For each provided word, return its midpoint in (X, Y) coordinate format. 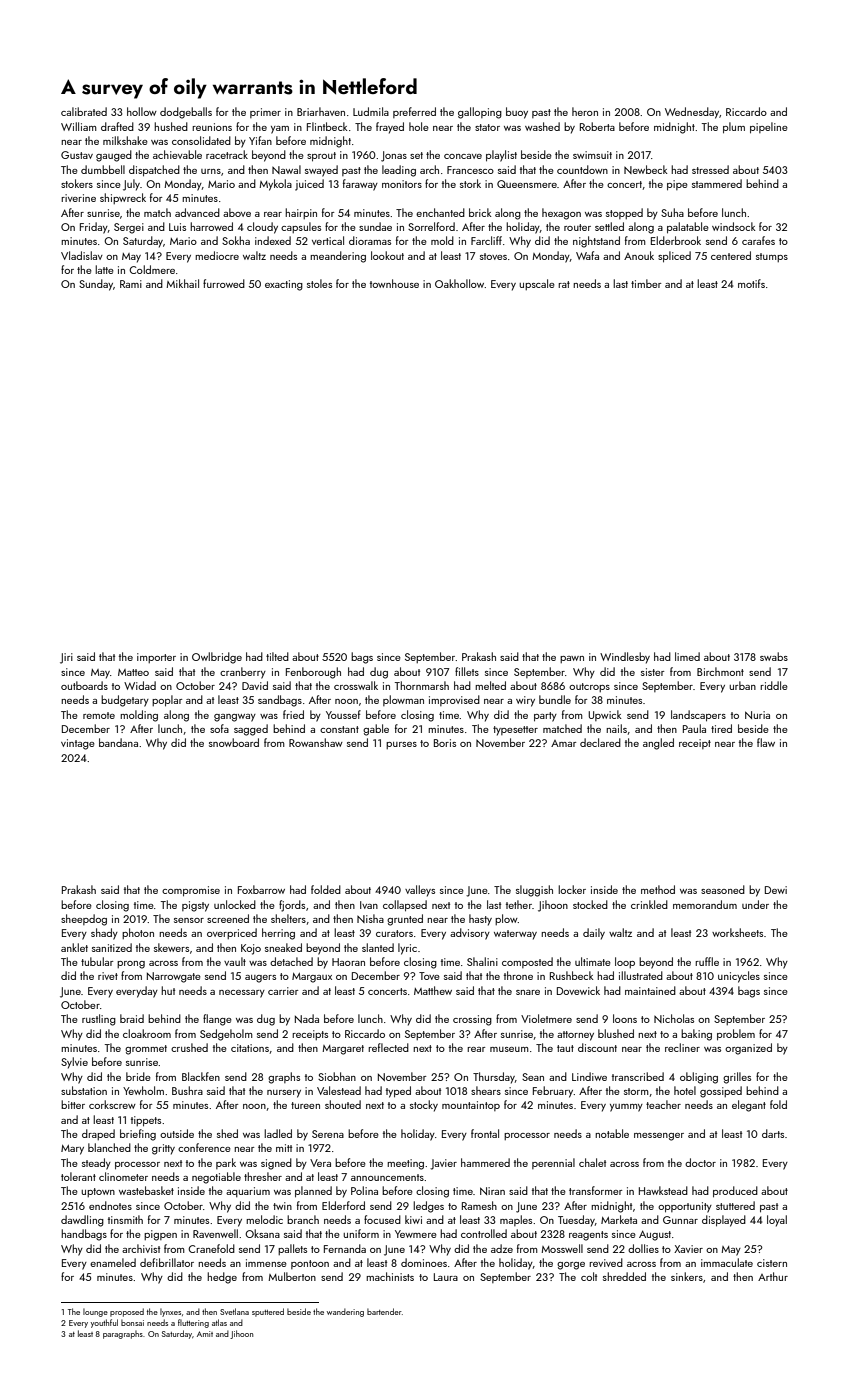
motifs (751, 283)
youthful (104, 1323)
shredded (624, 1276)
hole (419, 126)
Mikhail (182, 283)
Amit (205, 1334)
